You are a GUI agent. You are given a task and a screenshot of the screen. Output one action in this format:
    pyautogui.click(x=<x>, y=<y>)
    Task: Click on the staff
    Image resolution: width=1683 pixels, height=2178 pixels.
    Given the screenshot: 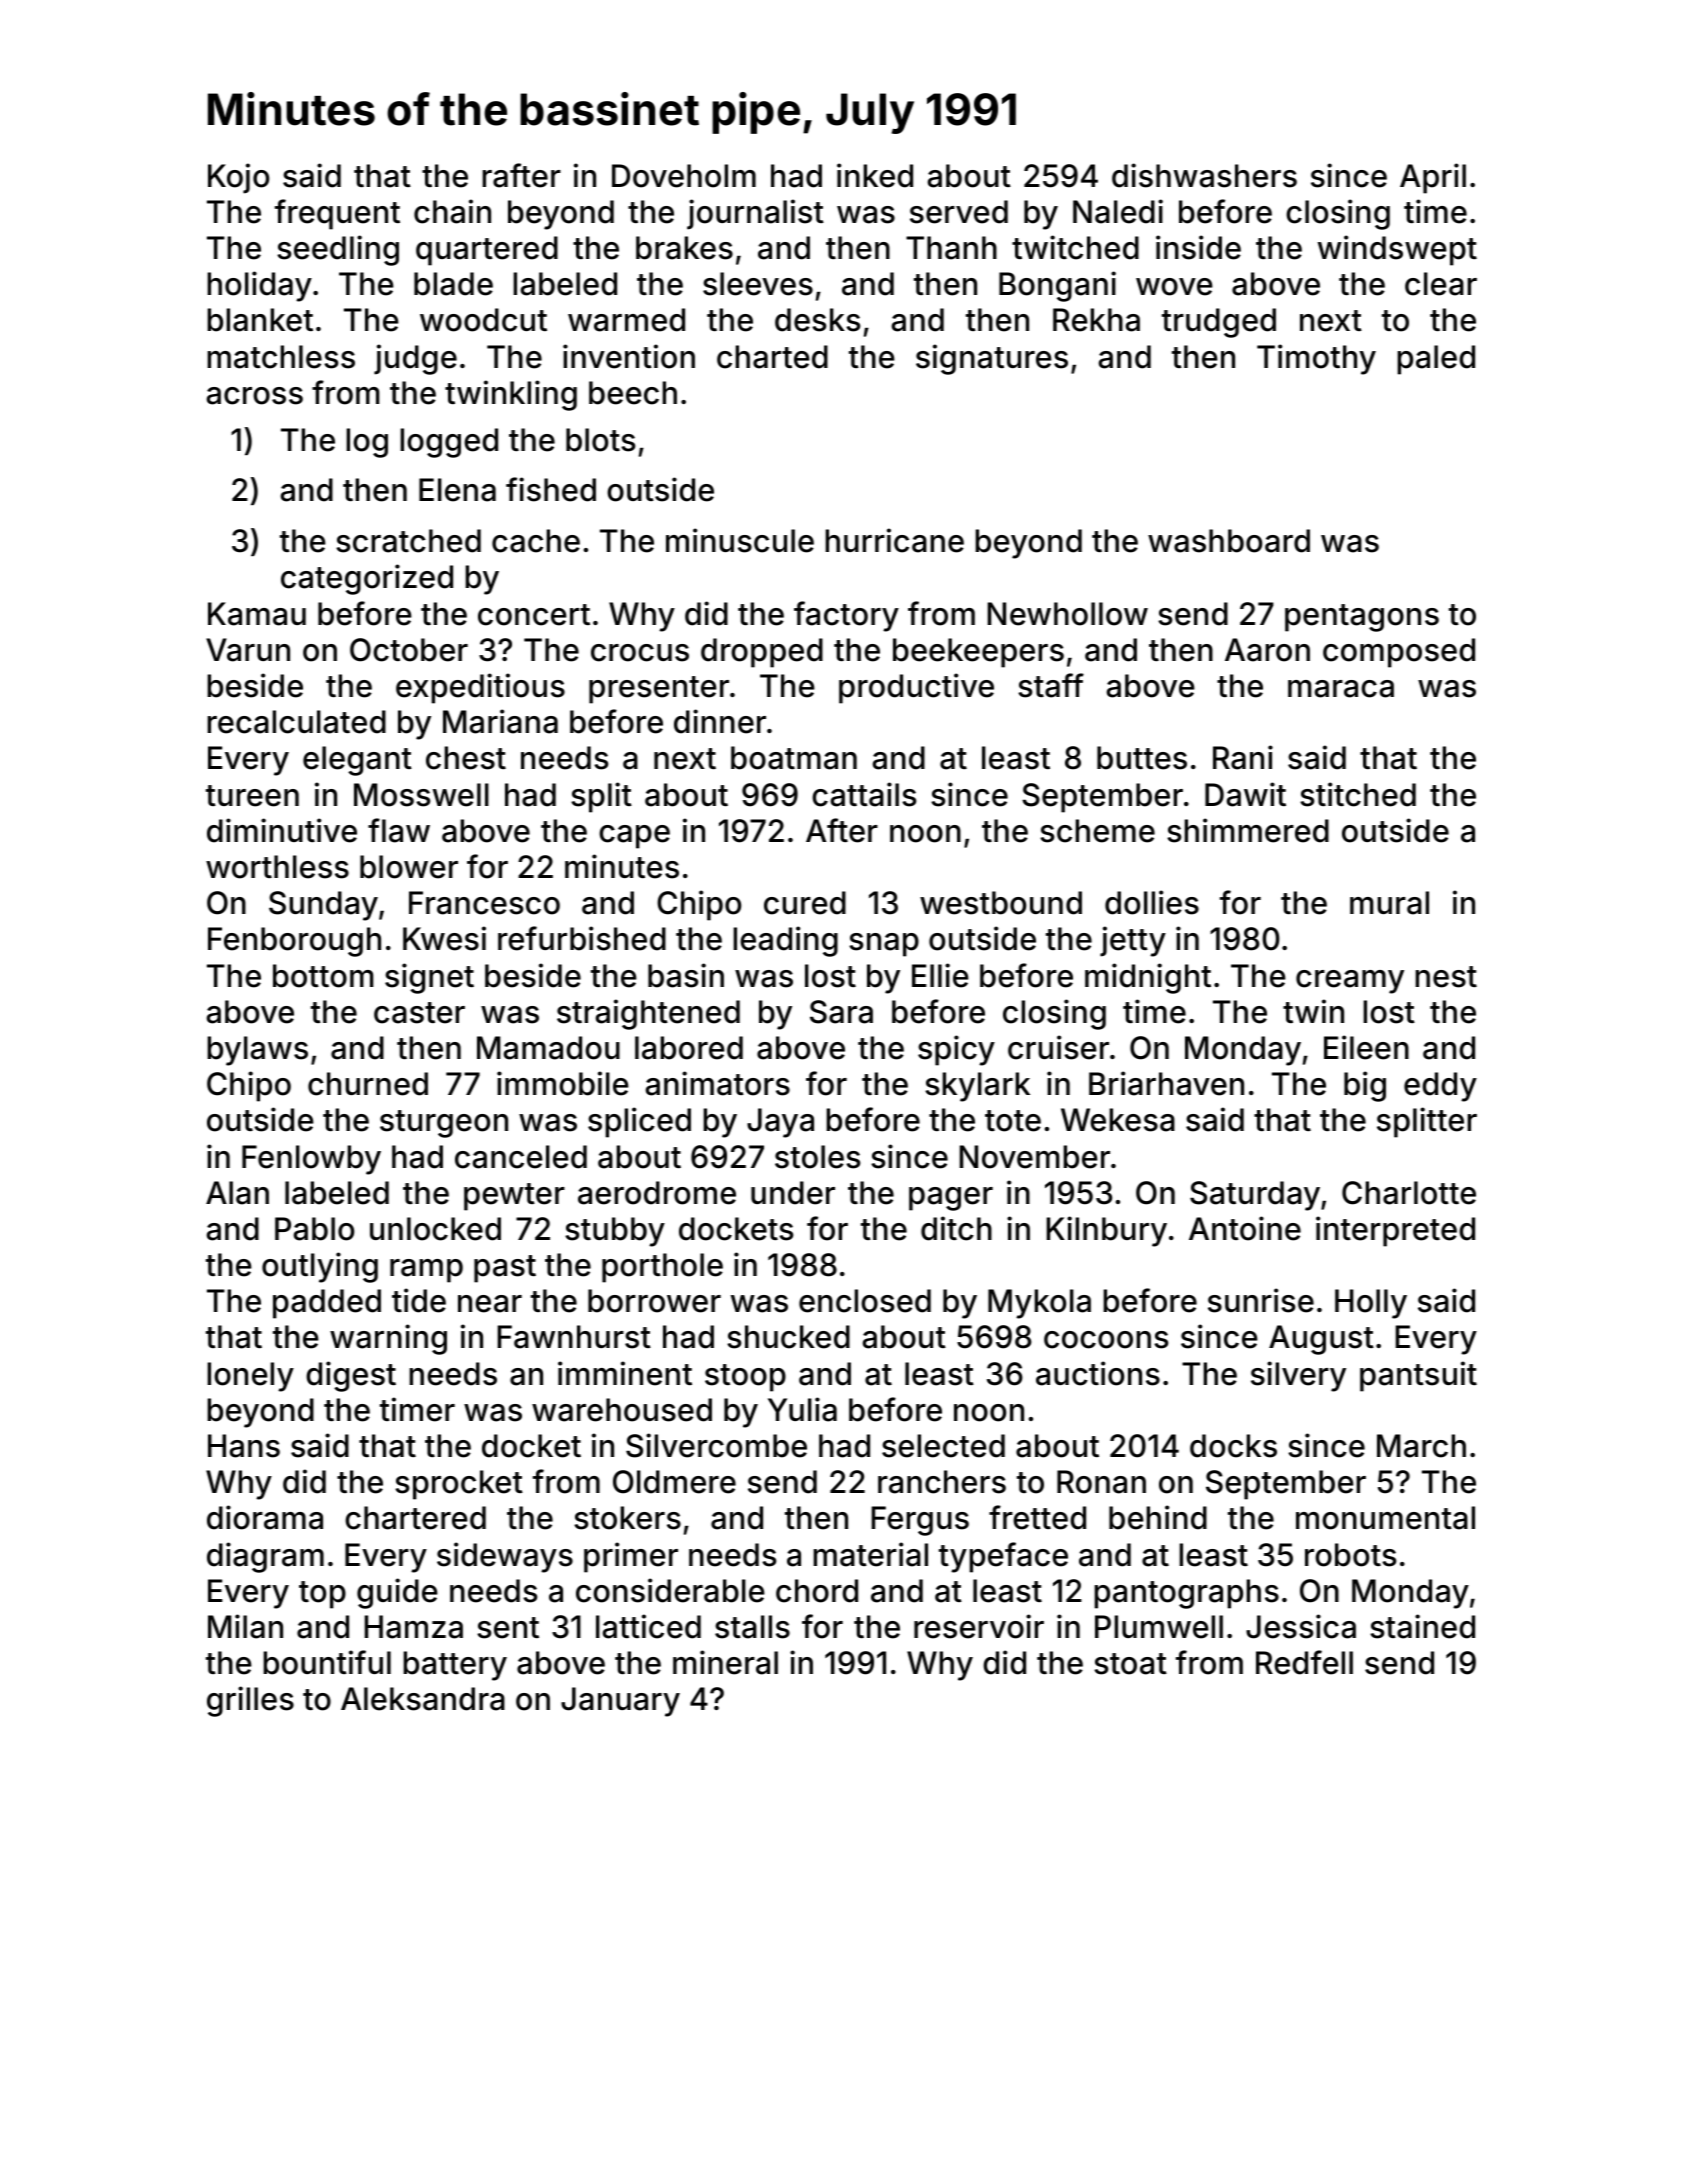 What is the action you would take?
    pyautogui.click(x=1051, y=685)
